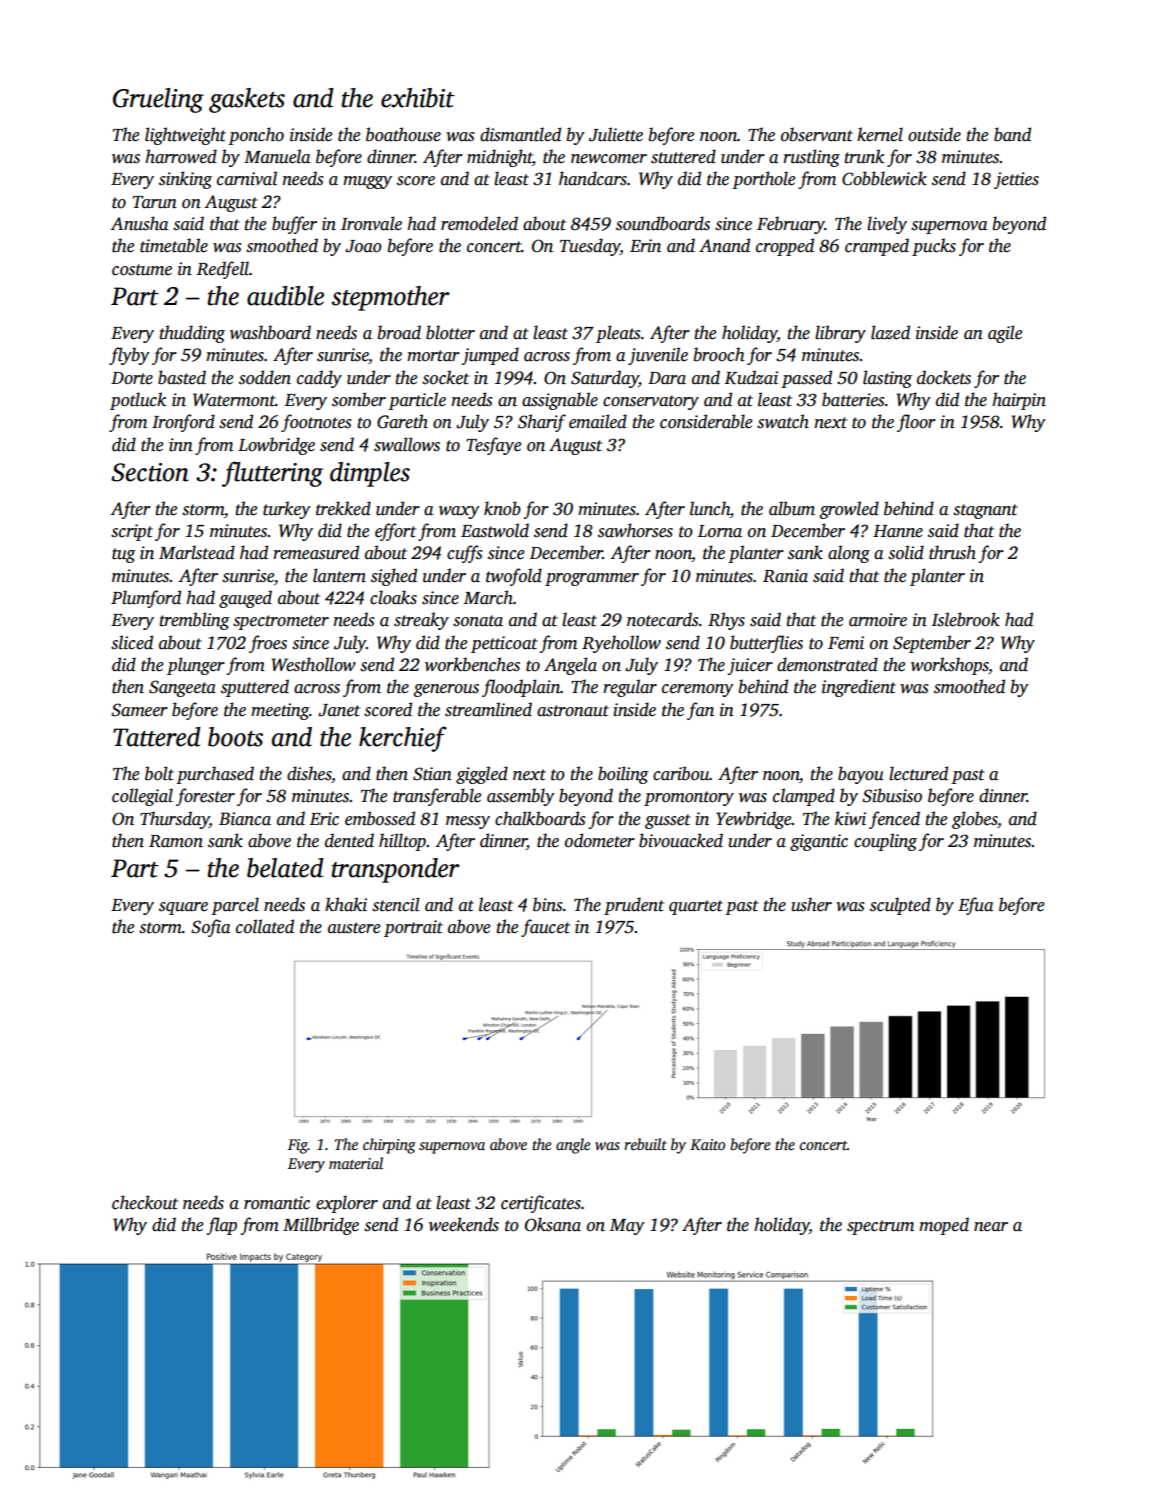  I want to click on outside, so click(934, 134).
